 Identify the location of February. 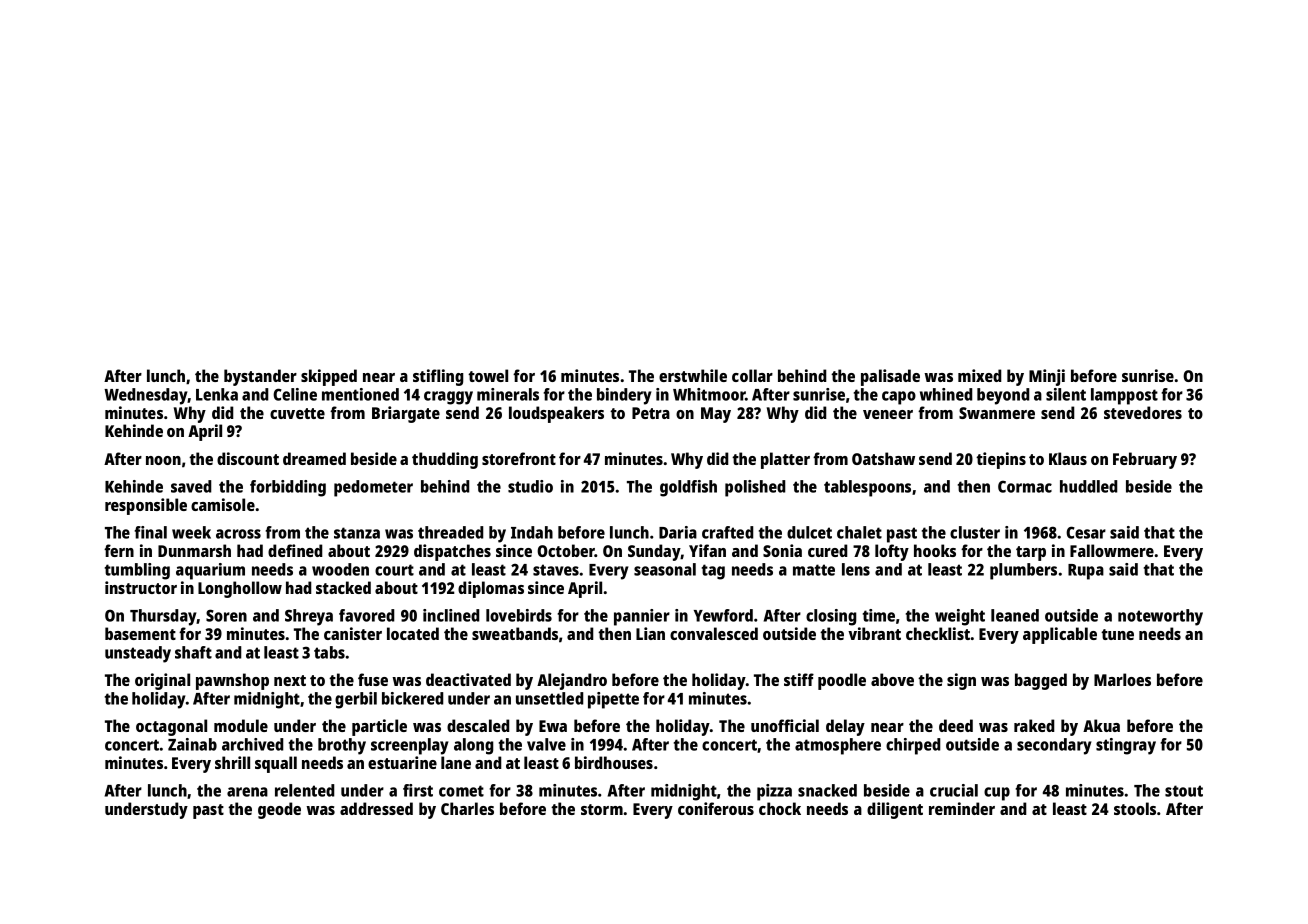
(1145, 460).
